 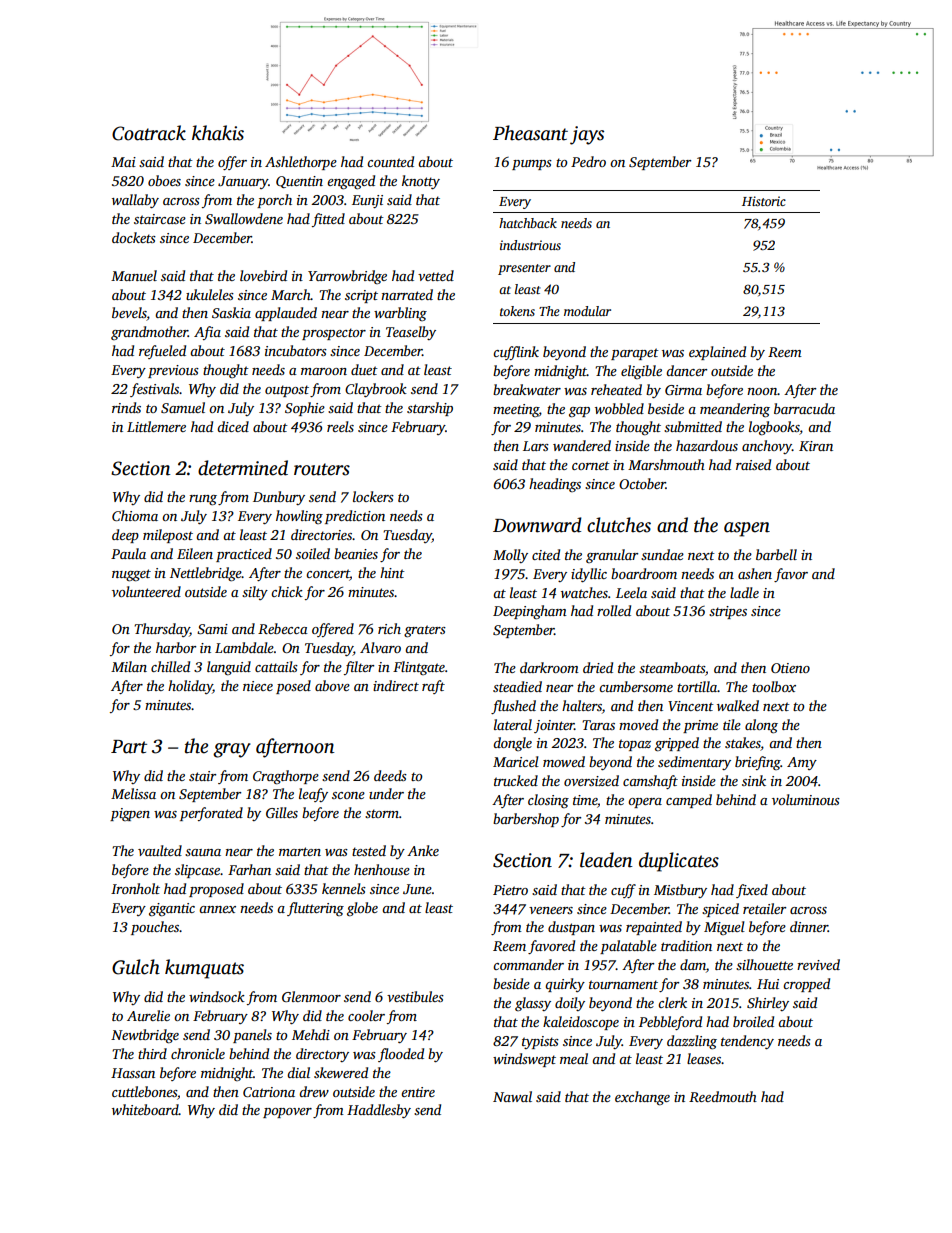 I want to click on barbell, so click(x=776, y=554).
